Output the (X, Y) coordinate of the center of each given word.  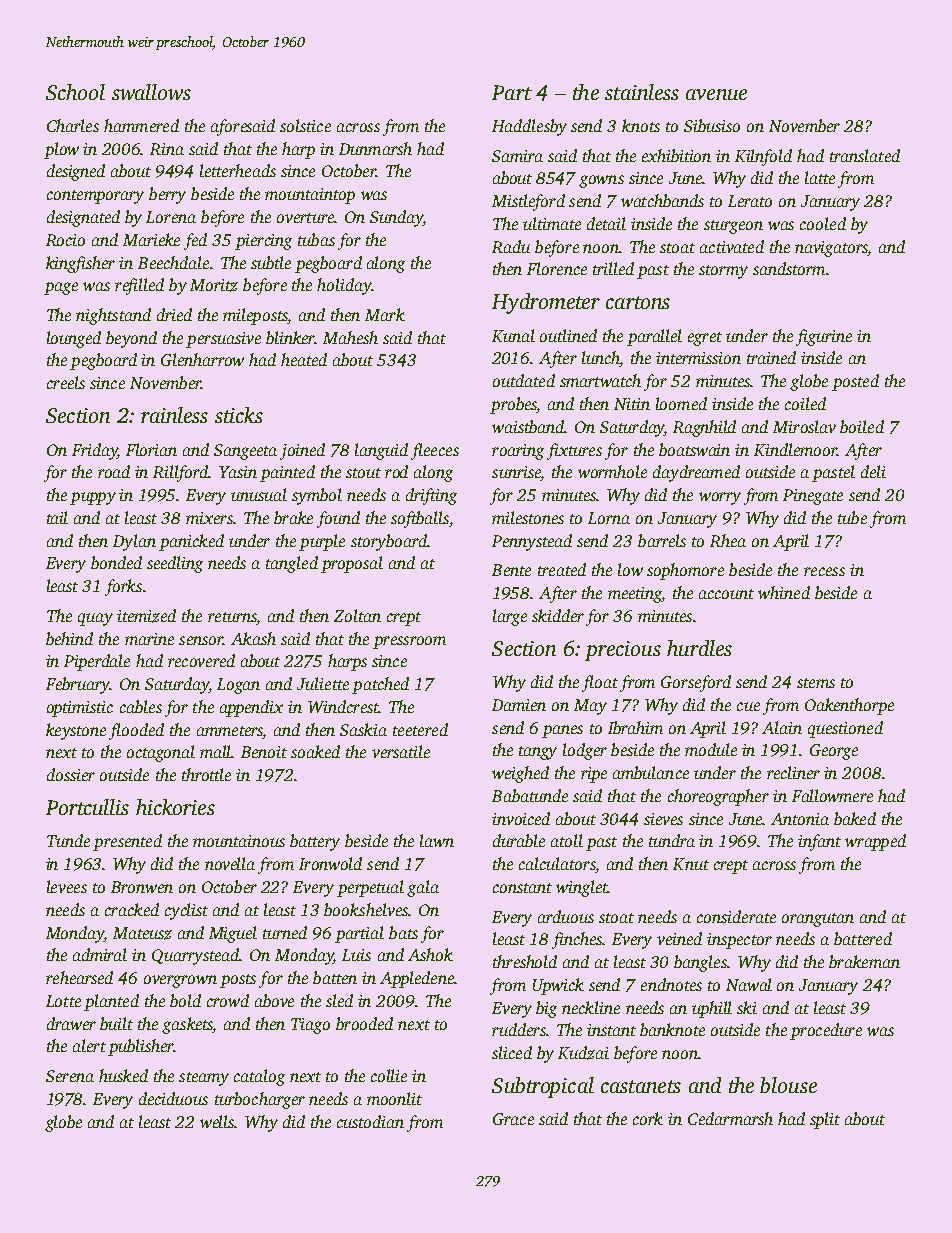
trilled (613, 268)
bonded (116, 562)
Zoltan (357, 615)
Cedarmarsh (730, 1118)
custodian (370, 1121)
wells (217, 1121)
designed (76, 172)
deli (873, 471)
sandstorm (789, 268)
